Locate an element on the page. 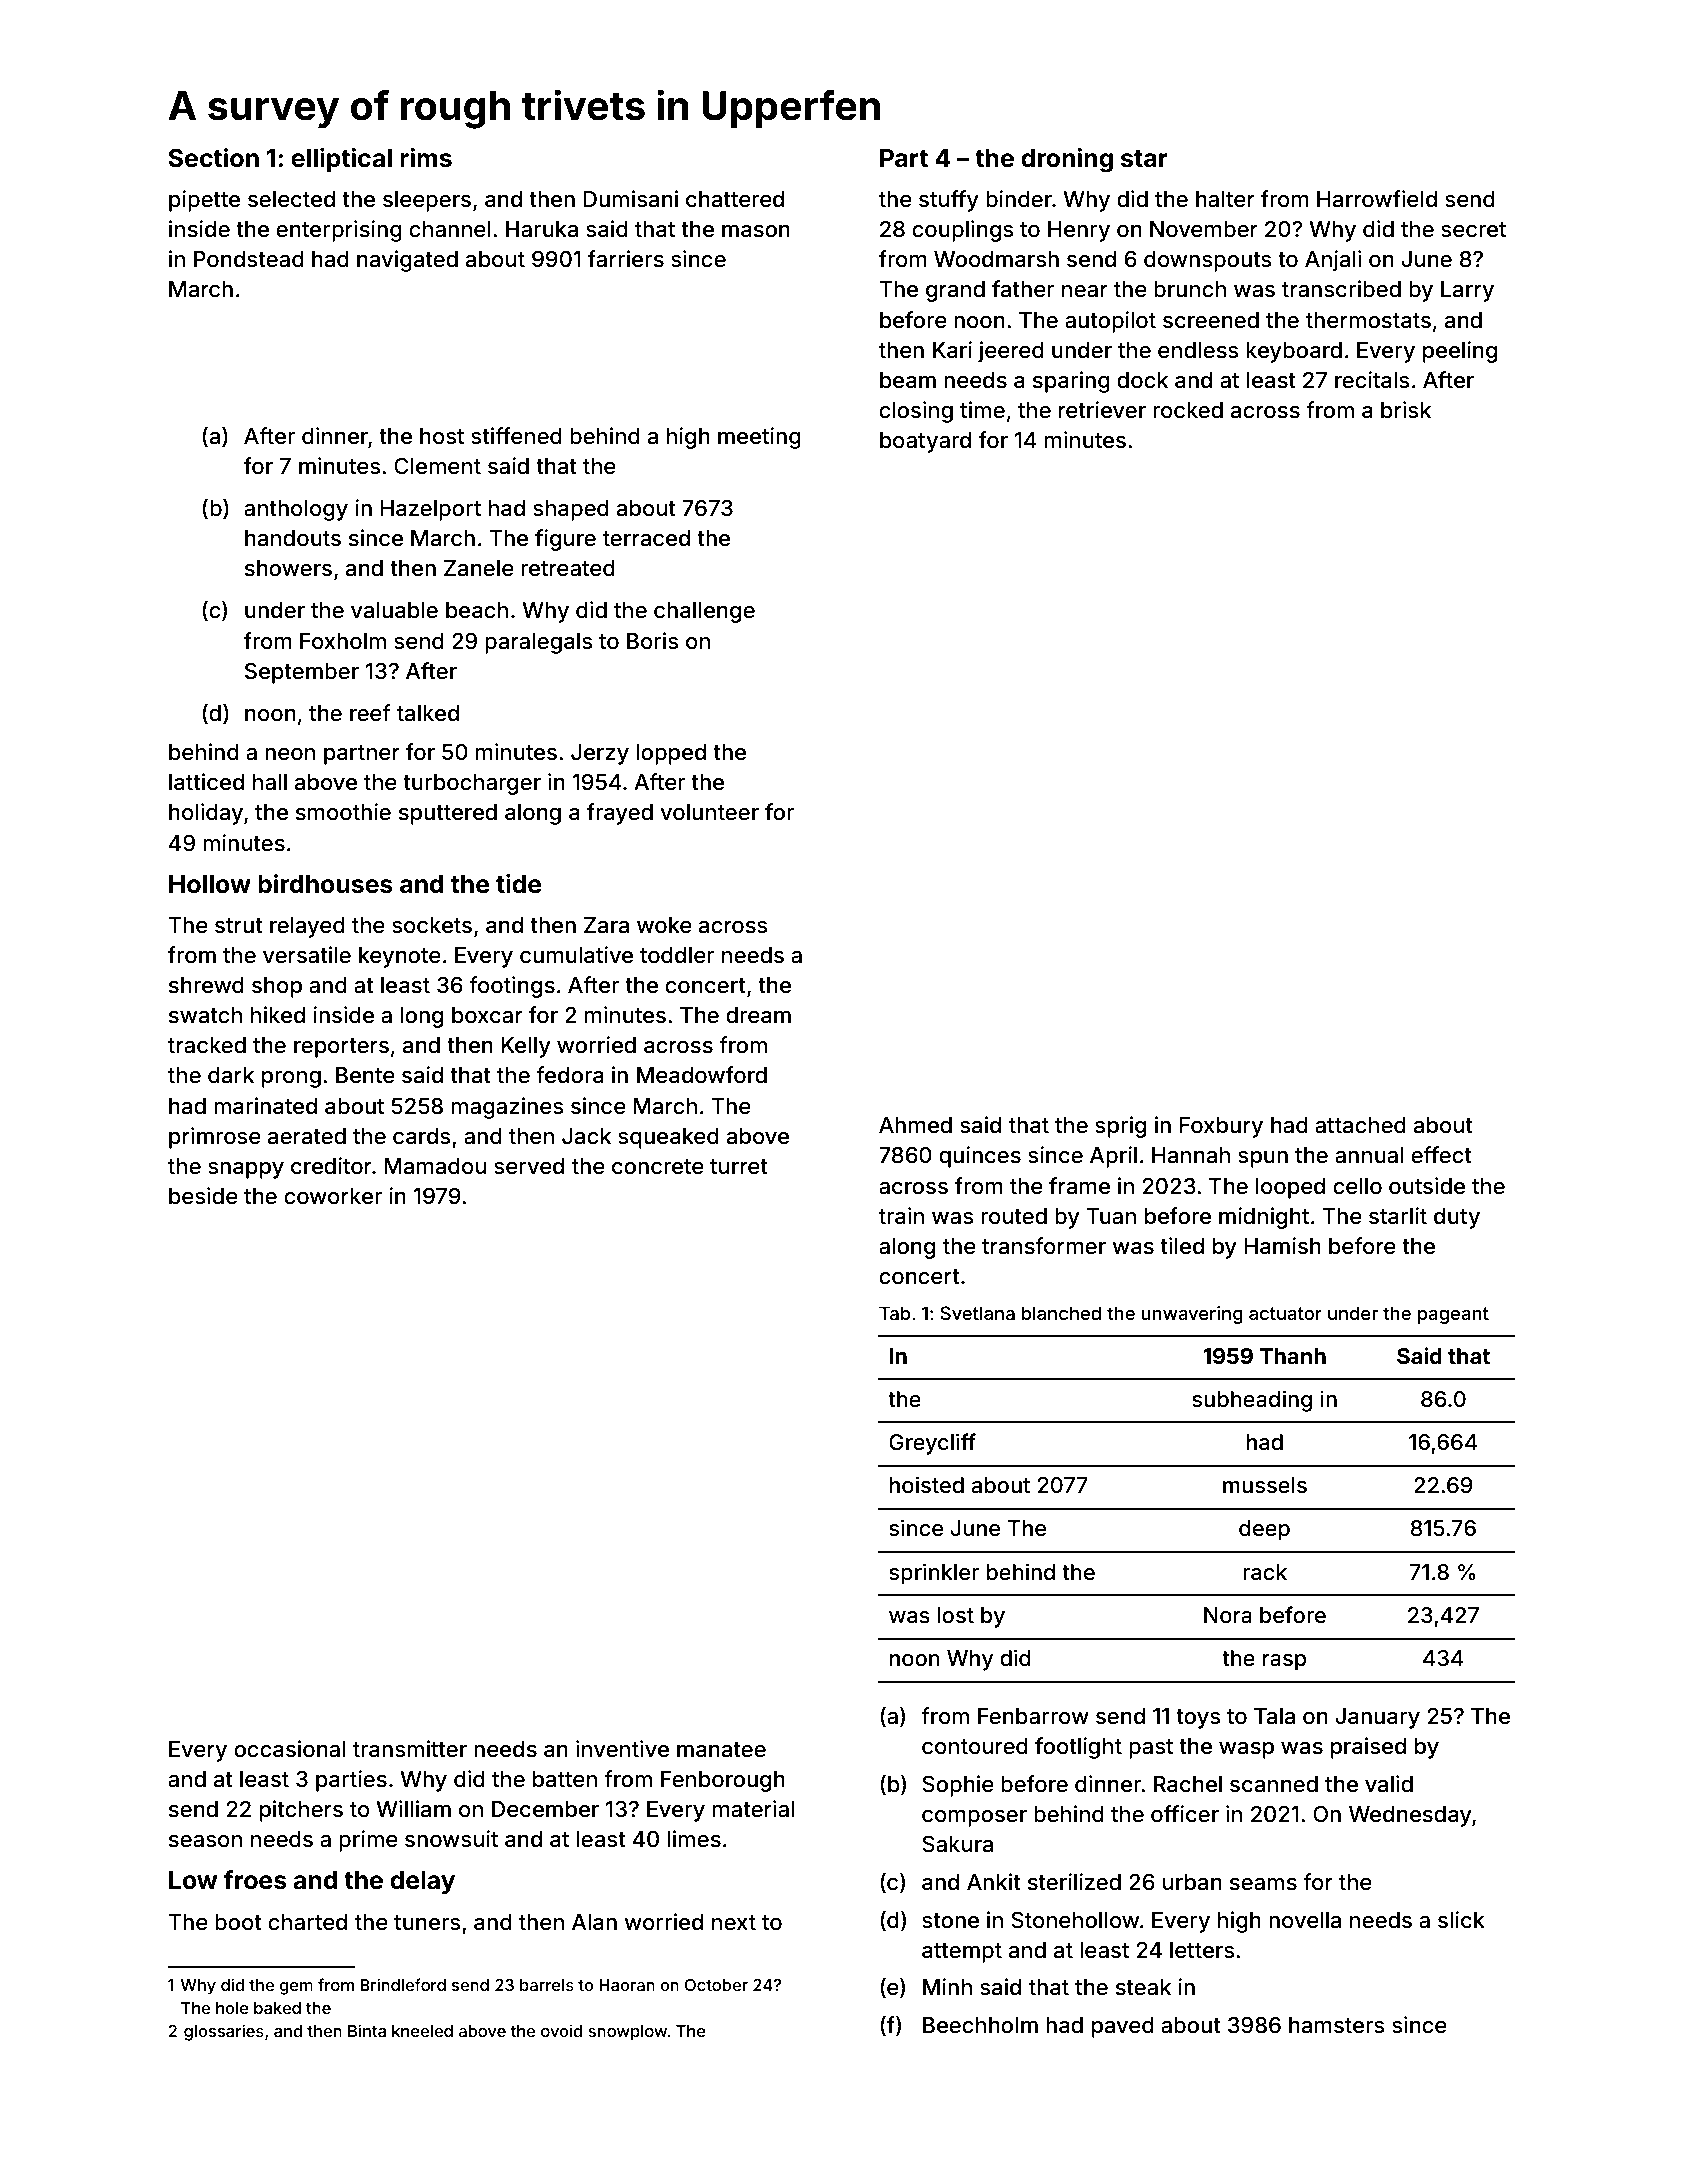 This image has width=1683, height=2178. beside is located at coordinates (203, 1196).
